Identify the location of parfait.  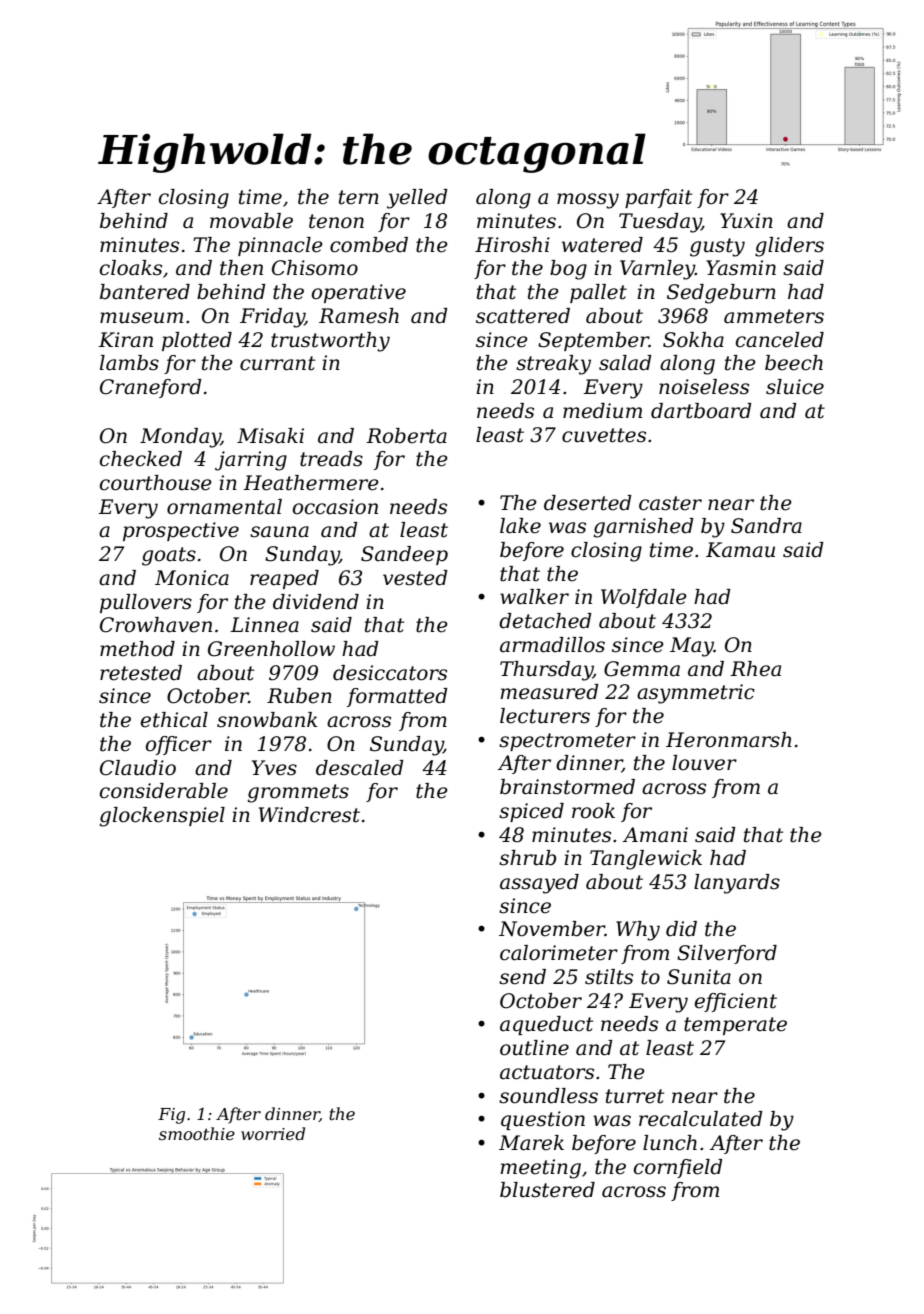
(658, 198).
